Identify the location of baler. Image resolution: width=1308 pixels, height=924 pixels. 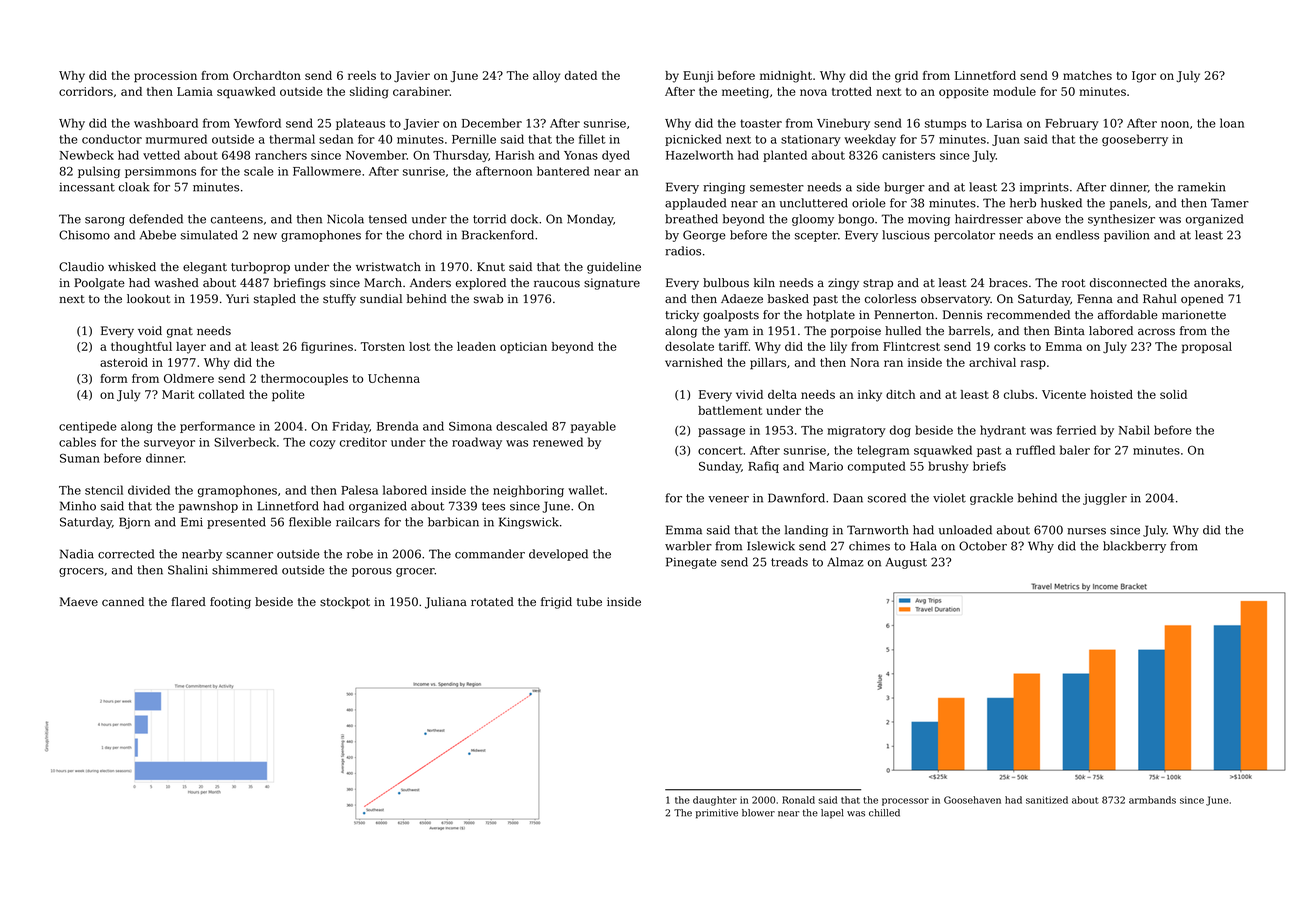
(1075, 450).
